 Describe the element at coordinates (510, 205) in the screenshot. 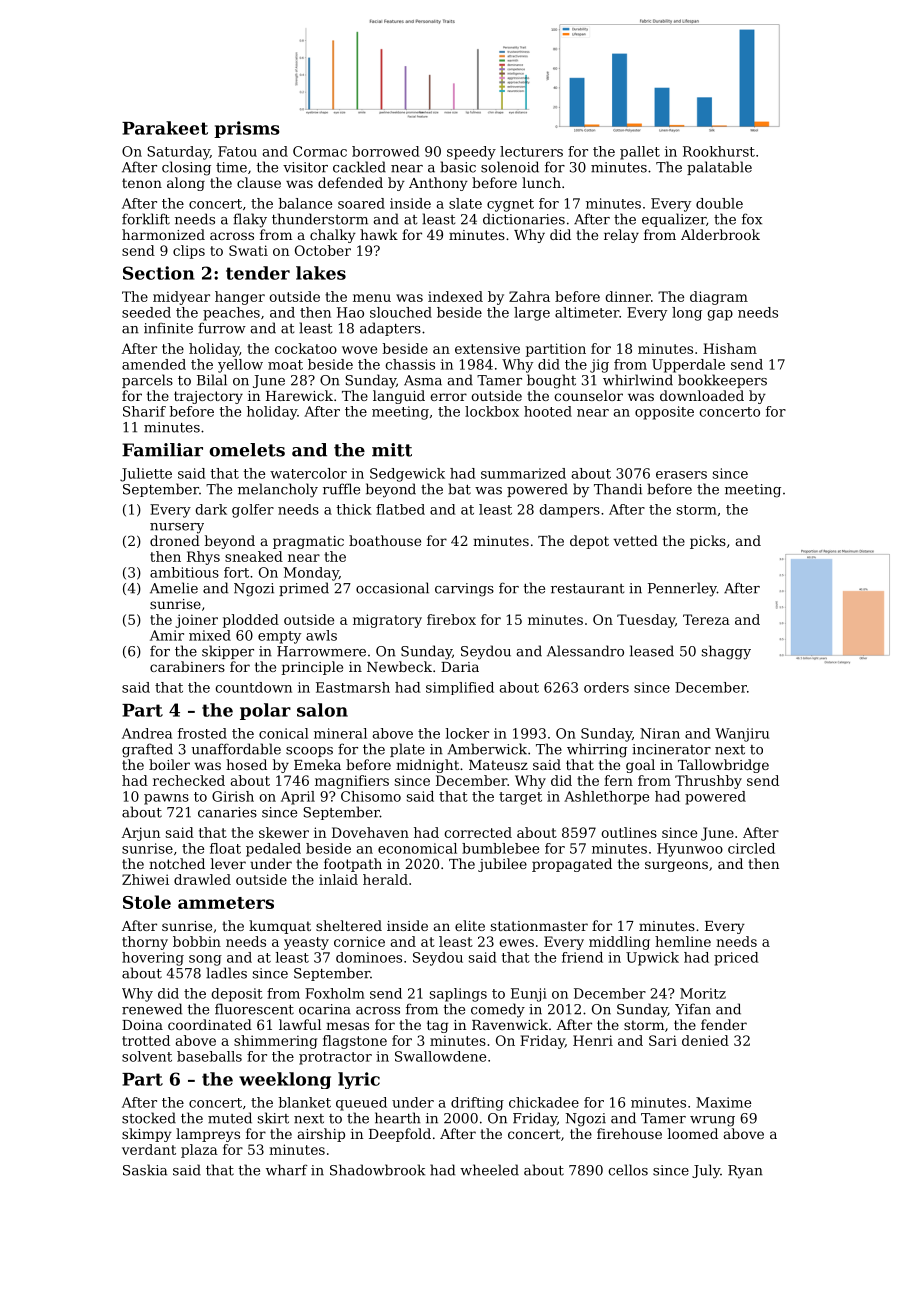

I see `cygnet` at that location.
